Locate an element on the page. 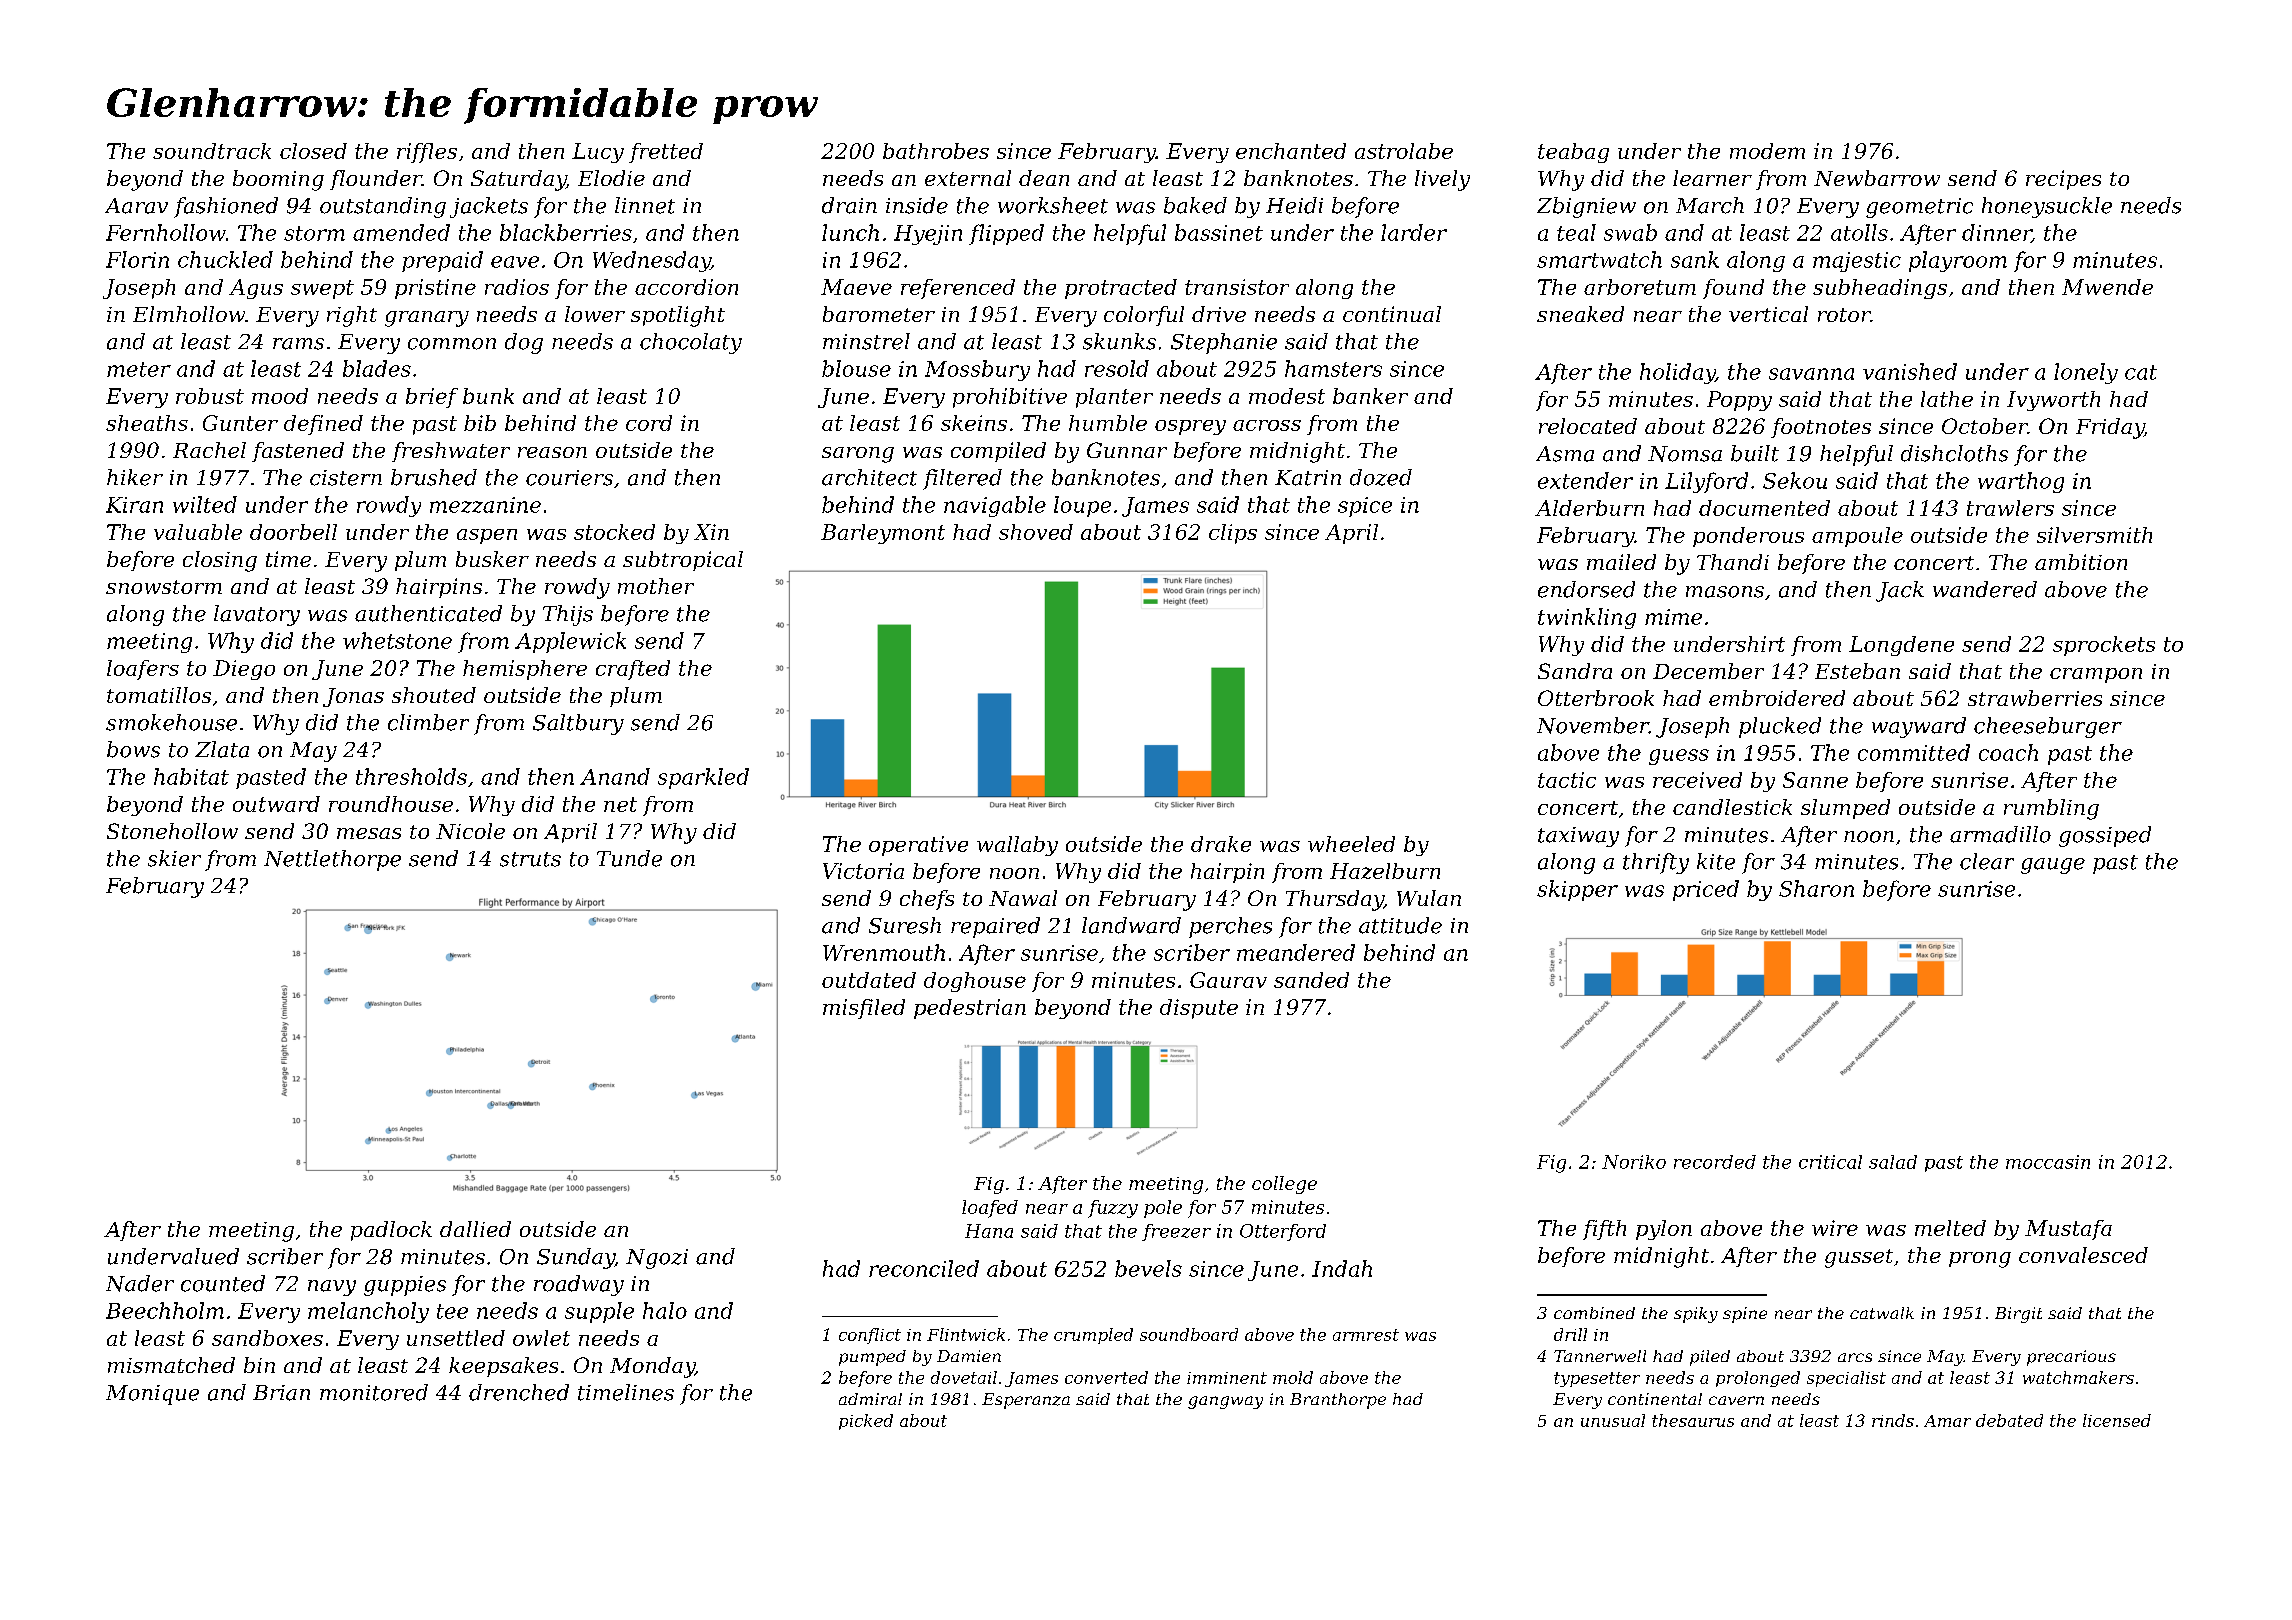  teabag is located at coordinates (1573, 153).
